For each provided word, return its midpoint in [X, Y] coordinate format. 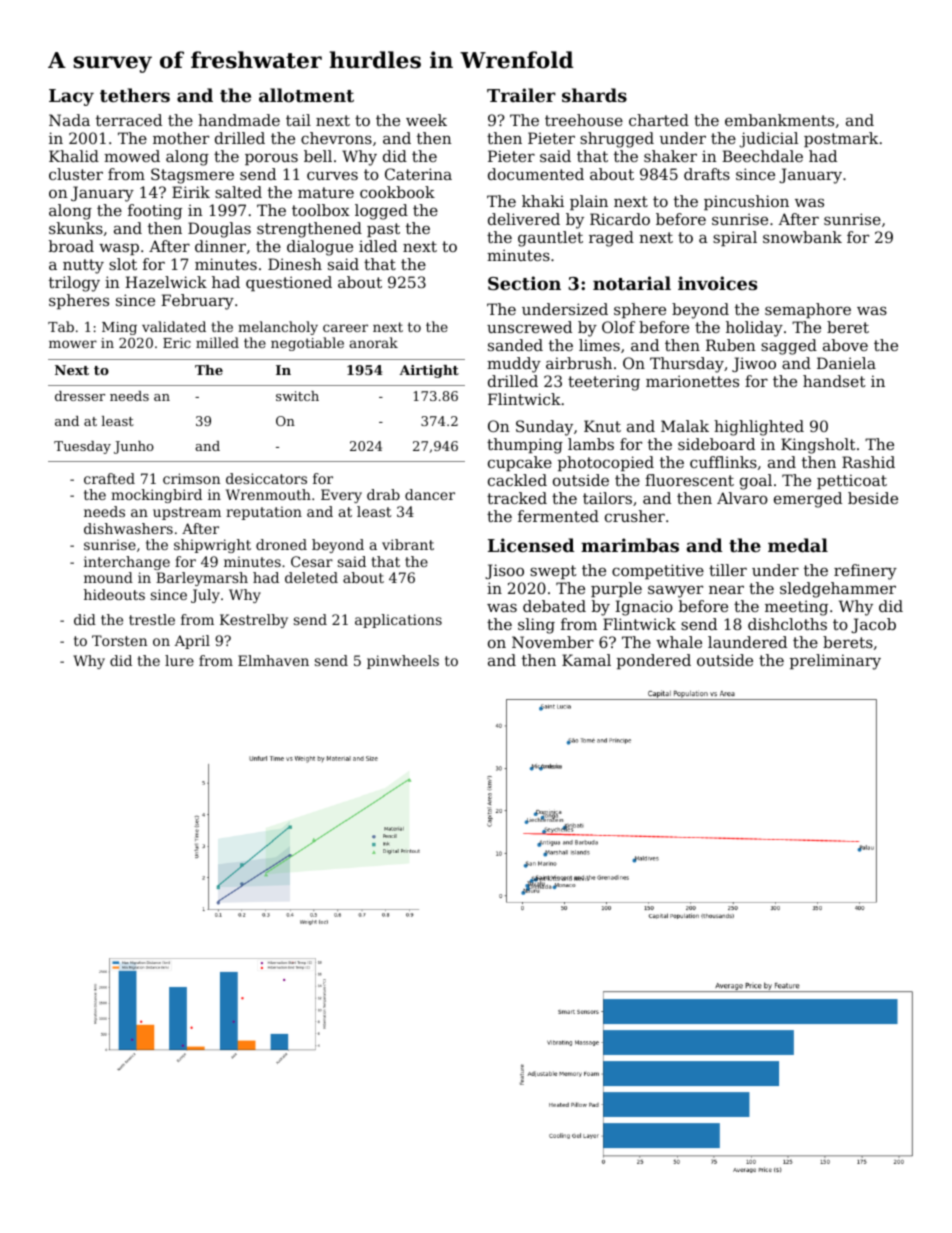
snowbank [802, 237]
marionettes [692, 381]
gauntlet [550, 239]
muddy [514, 365]
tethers [135, 95]
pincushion [746, 202]
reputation [264, 513]
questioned [289, 283]
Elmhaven [273, 660]
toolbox [321, 210]
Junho [134, 447]
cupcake [520, 463]
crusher [635, 516]
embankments [779, 120]
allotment [306, 95]
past [383, 230]
